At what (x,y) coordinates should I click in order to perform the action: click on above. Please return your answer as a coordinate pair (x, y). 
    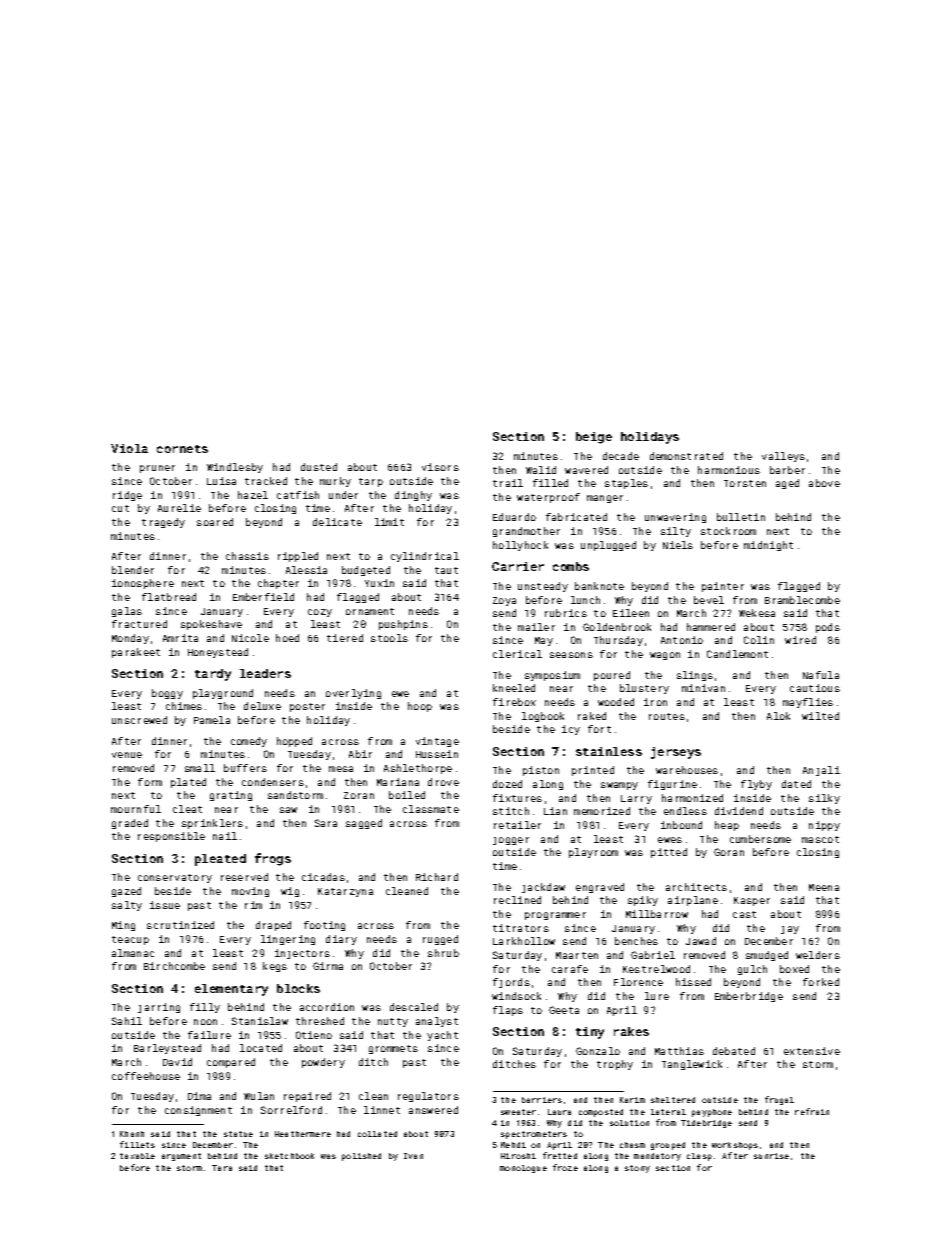
    Looking at the image, I should click on (824, 483).
